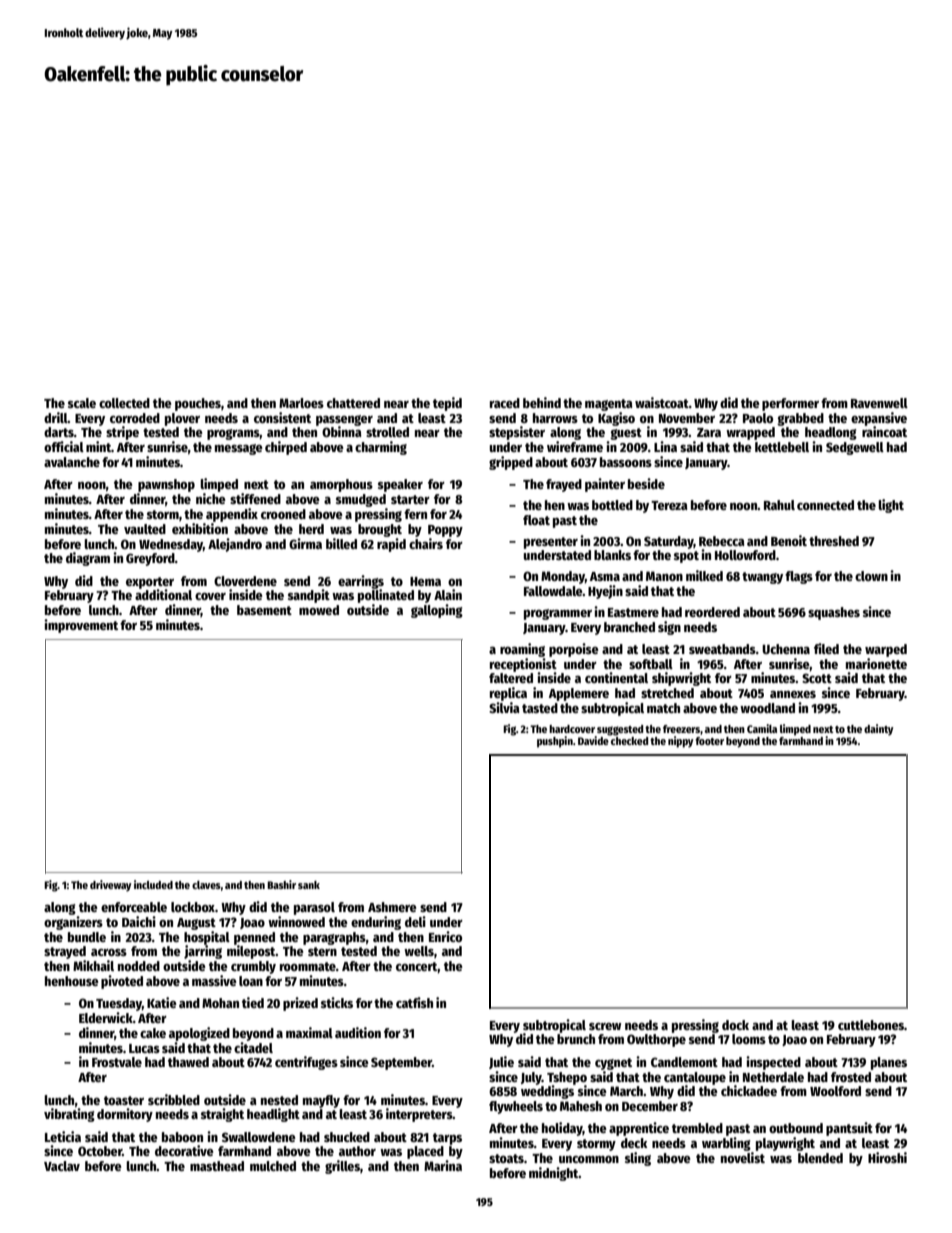 The image size is (952, 1233). I want to click on midnight, so click(554, 1174).
